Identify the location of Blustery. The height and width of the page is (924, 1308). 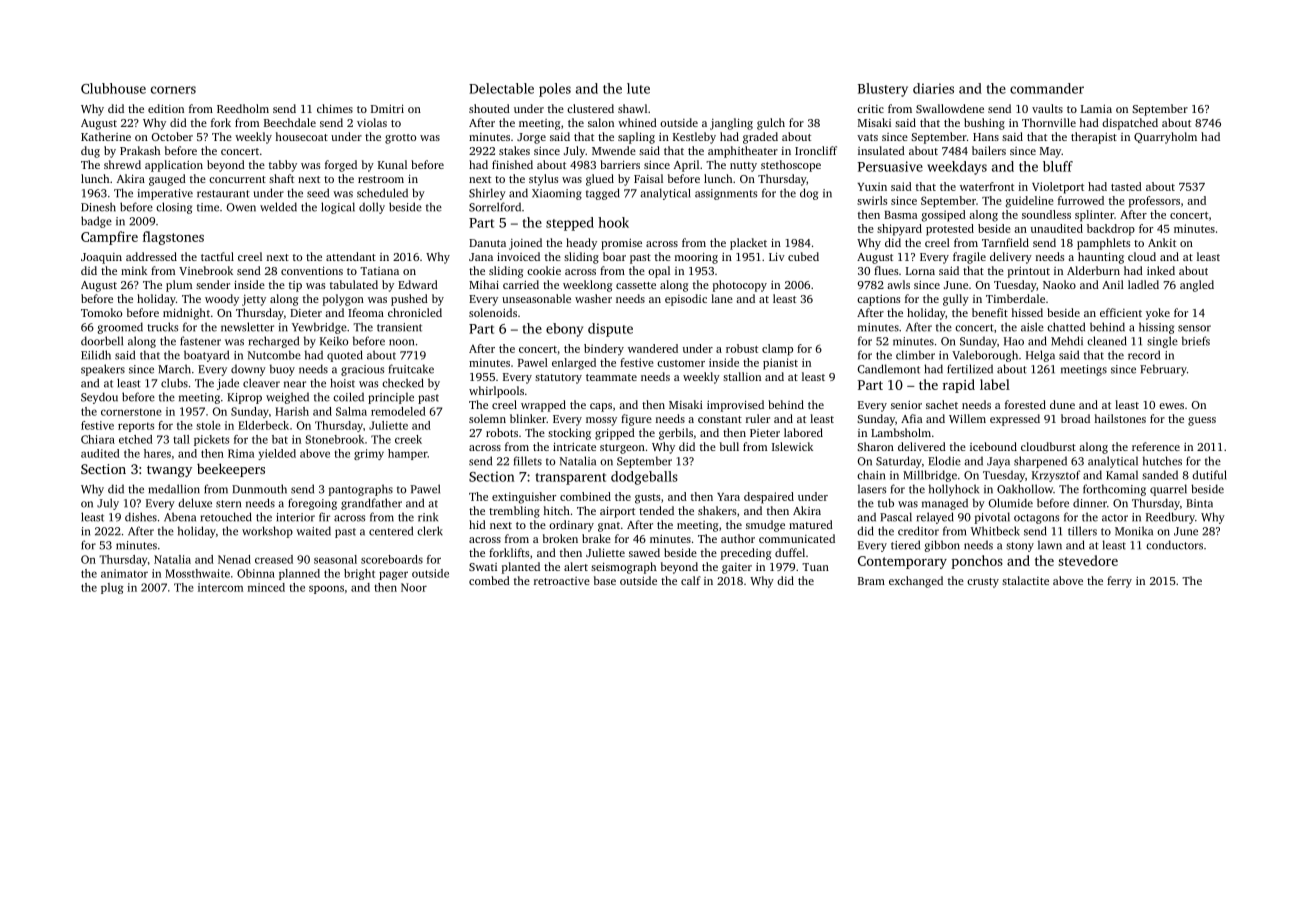
(883, 90).
